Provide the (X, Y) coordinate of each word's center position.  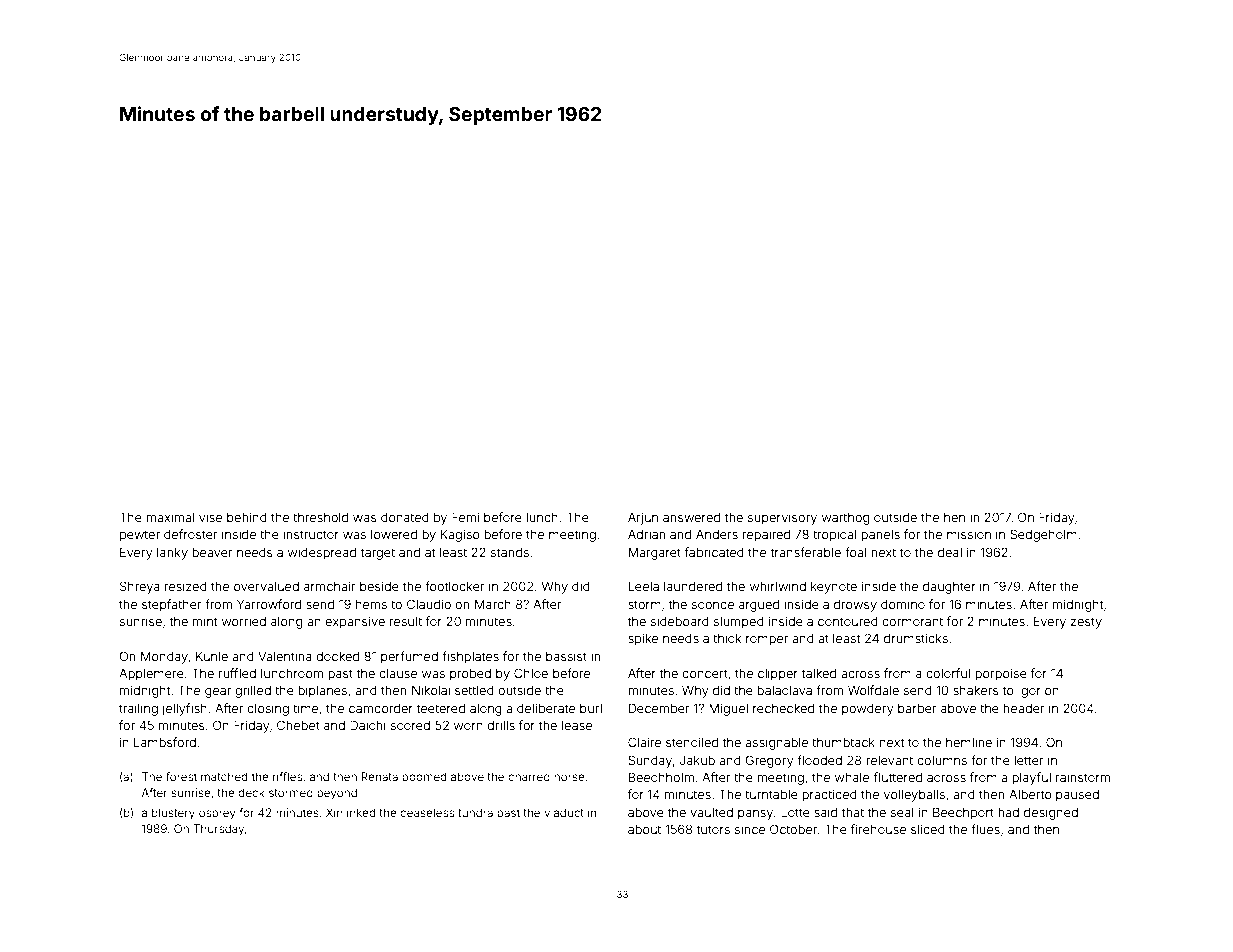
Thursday (218, 830)
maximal (170, 517)
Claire (644, 742)
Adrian (646, 534)
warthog (845, 519)
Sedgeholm (1043, 535)
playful (1031, 778)
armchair (330, 586)
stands (510, 552)
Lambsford (165, 742)
